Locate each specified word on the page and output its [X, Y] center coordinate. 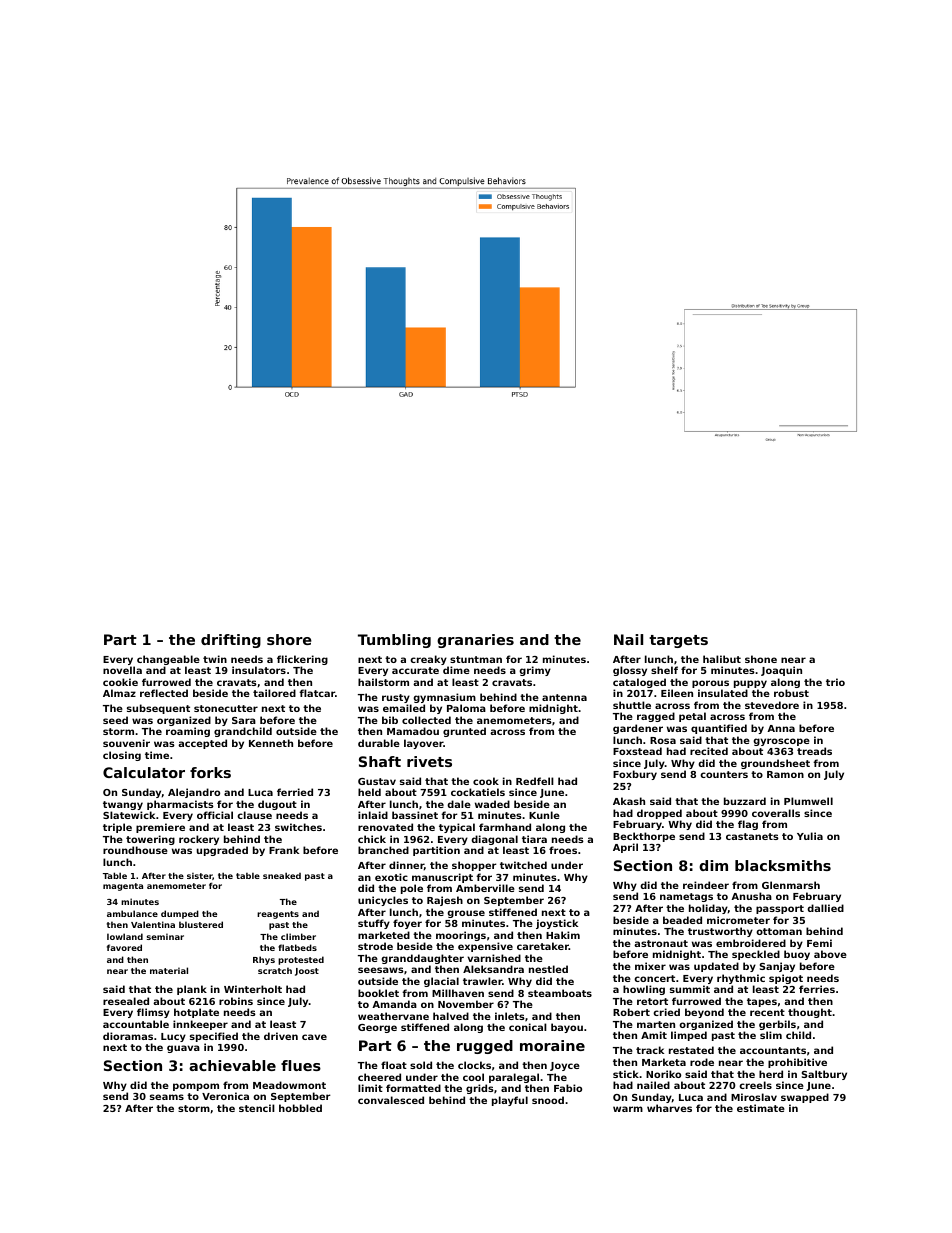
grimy [535, 671]
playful [510, 1101]
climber [298, 936]
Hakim [563, 935]
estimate [761, 1108]
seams [167, 1097]
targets [678, 641]
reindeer [706, 885]
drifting [231, 641]
